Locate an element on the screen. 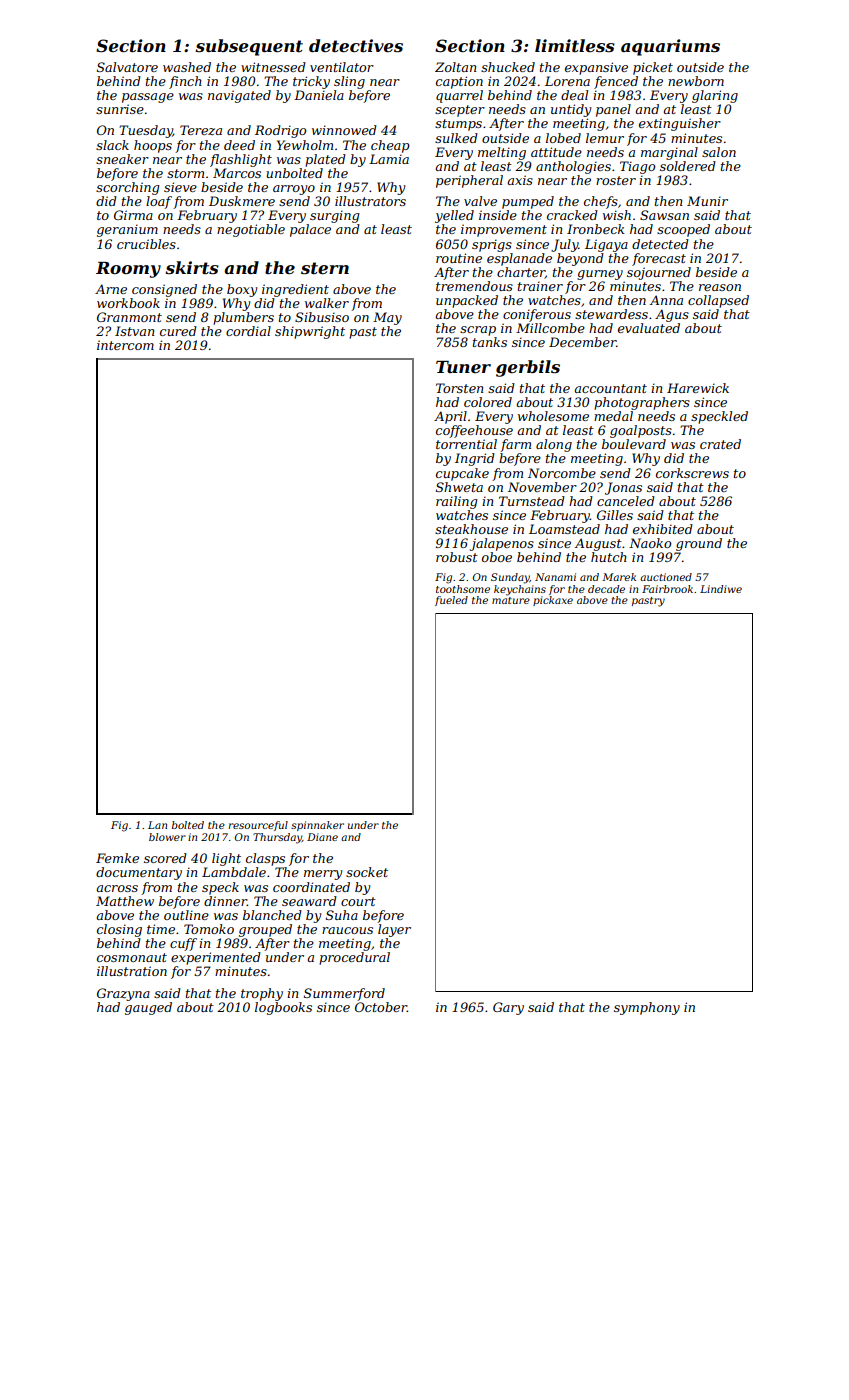 Image resolution: width=849 pixels, height=1400 pixels. washed is located at coordinates (187, 67).
